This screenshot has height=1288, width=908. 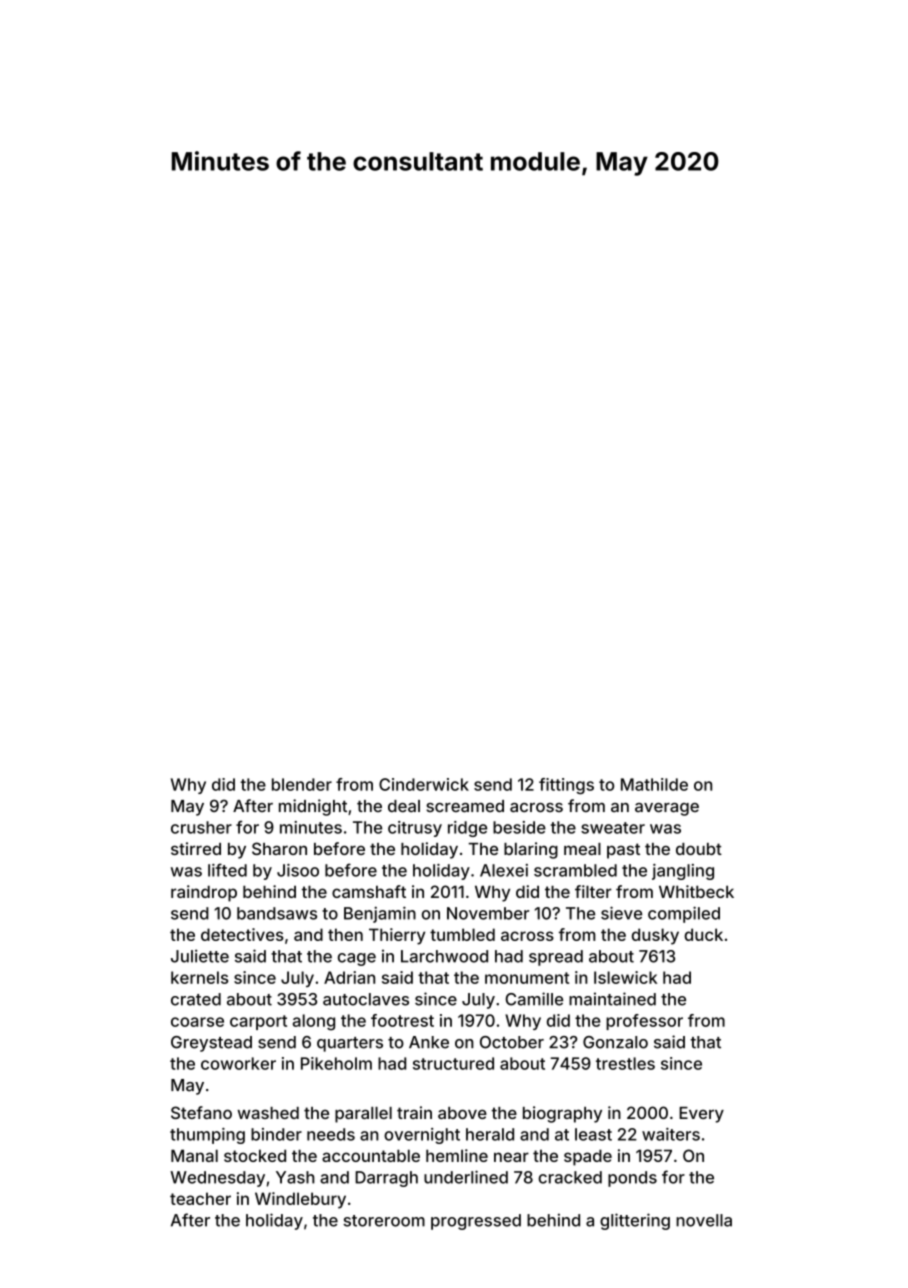 I want to click on fittings, so click(x=566, y=786).
